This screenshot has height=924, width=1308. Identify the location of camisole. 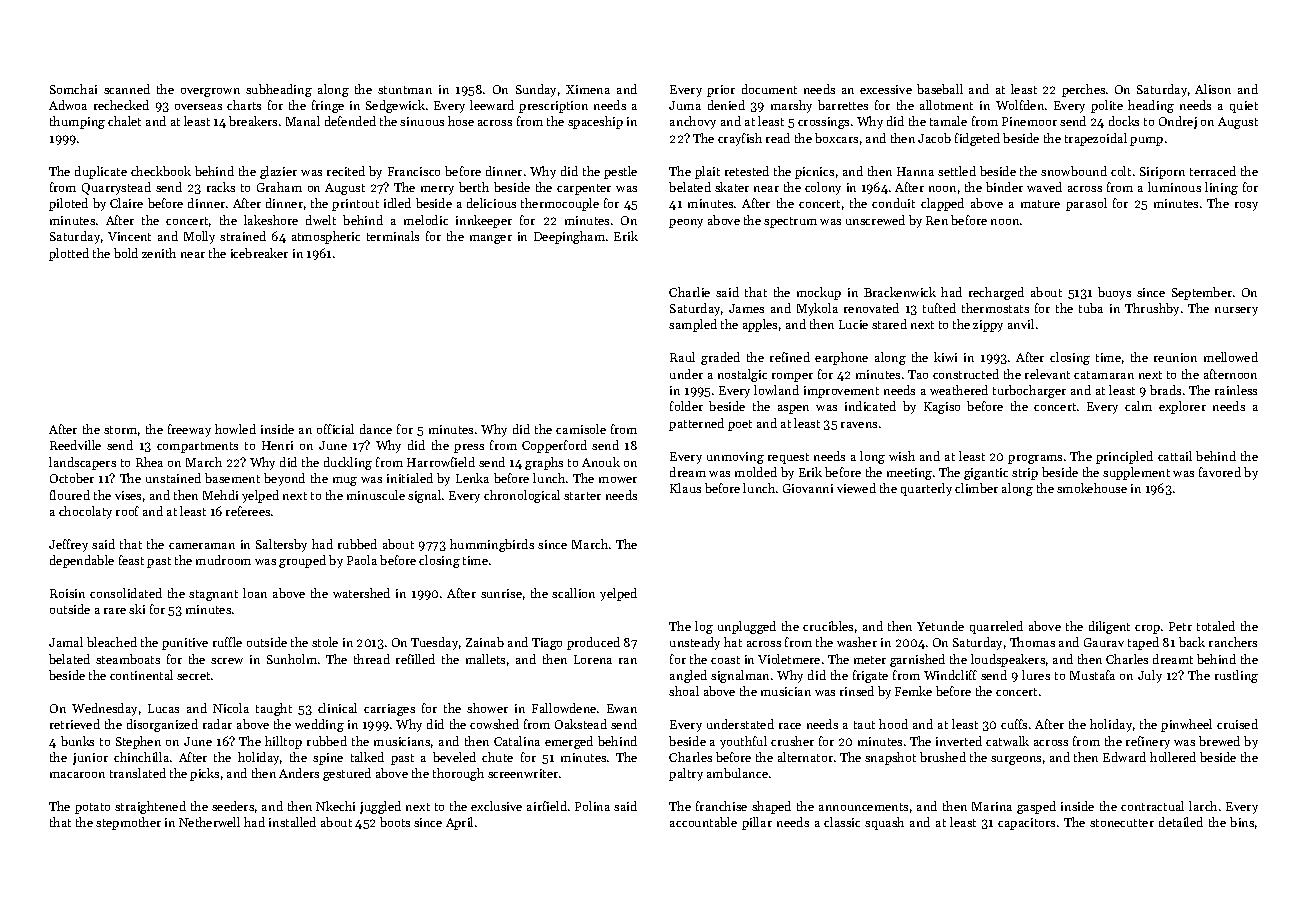
(581, 429).
